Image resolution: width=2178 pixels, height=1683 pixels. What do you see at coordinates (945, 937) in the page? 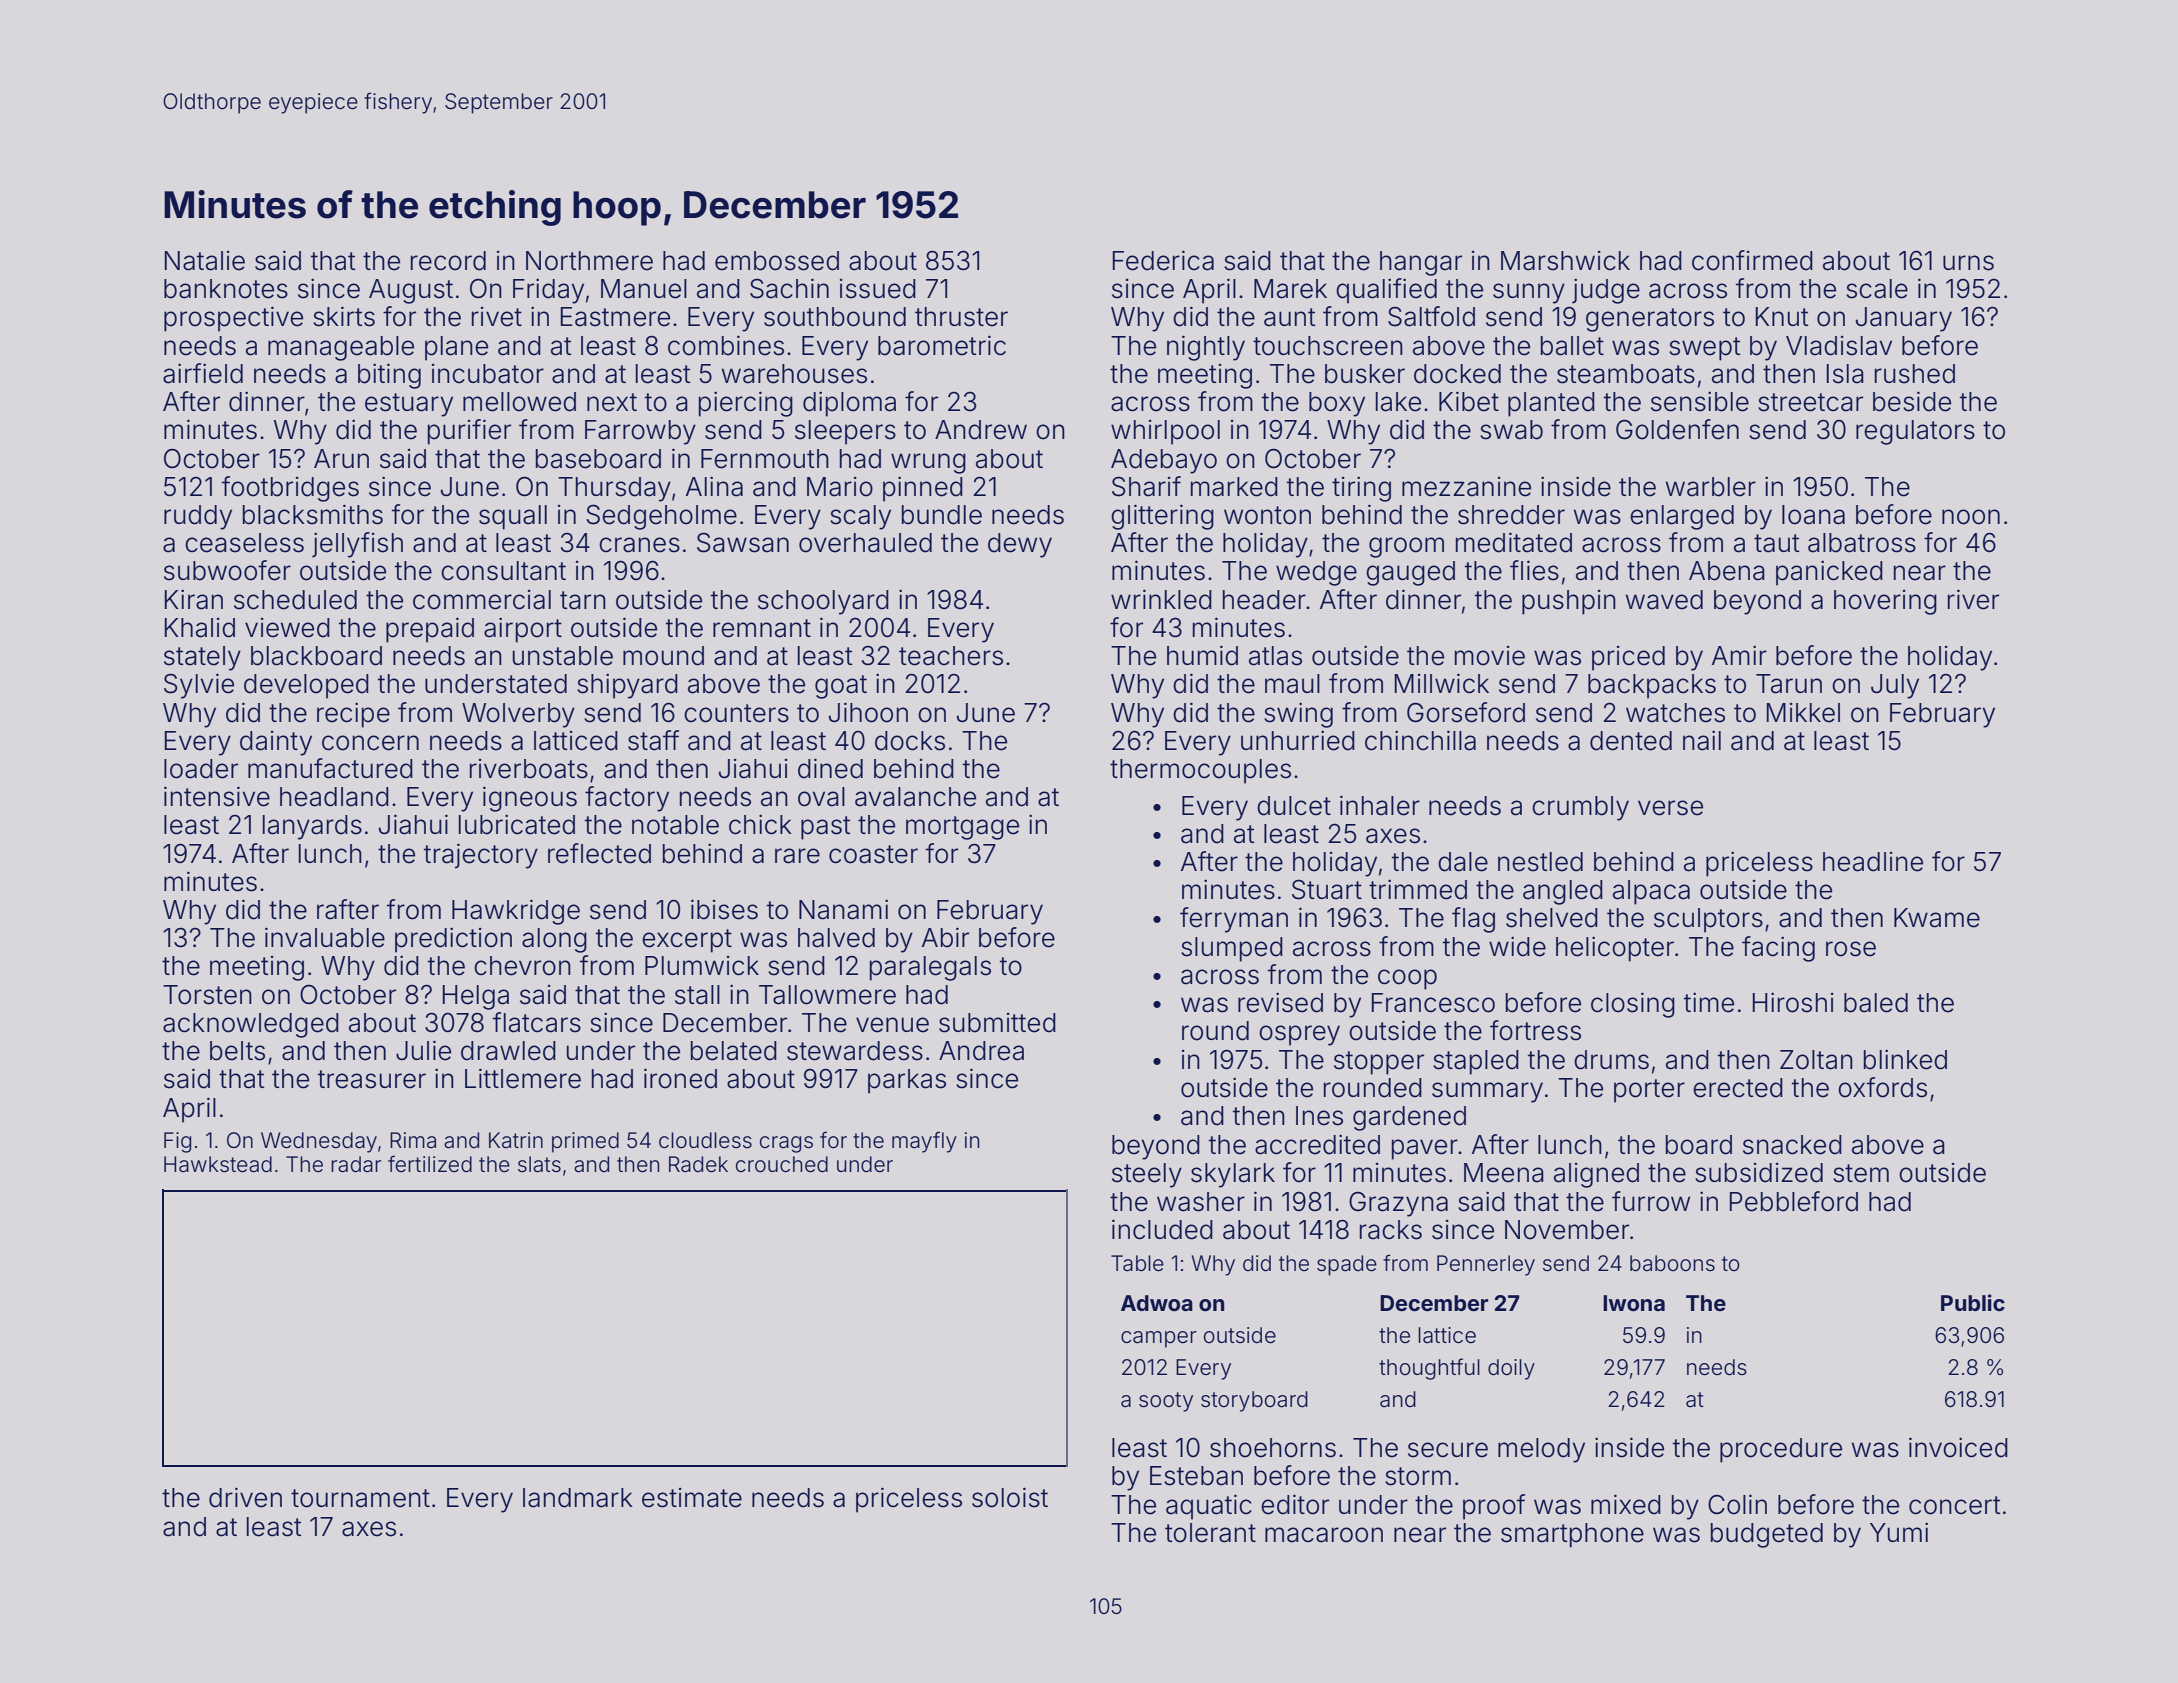
I see `Abir` at bounding box center [945, 937].
